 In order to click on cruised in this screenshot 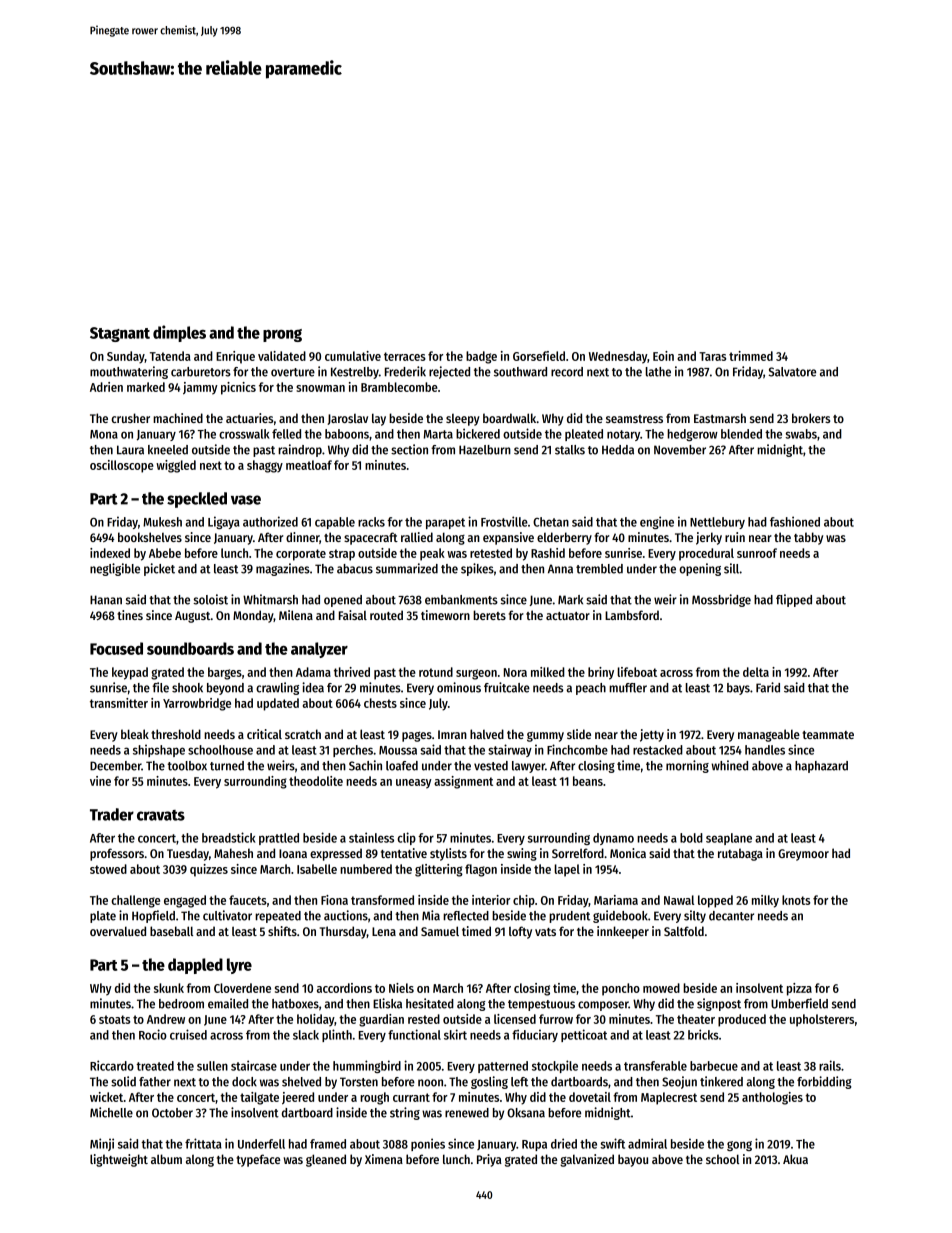, I will do `click(188, 1034)`.
